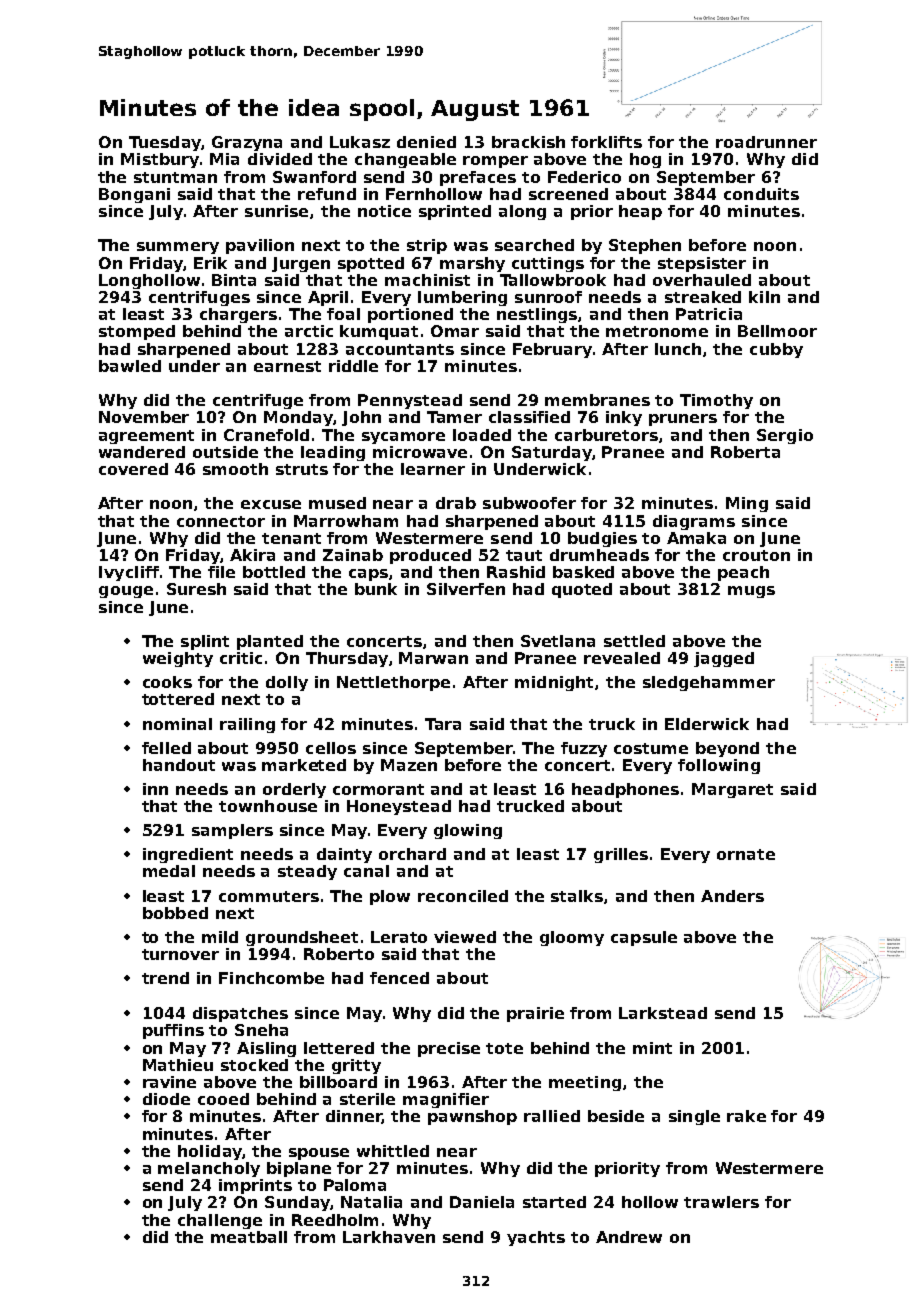 The height and width of the screenshot is (1308, 924). I want to click on planted, so click(270, 642).
